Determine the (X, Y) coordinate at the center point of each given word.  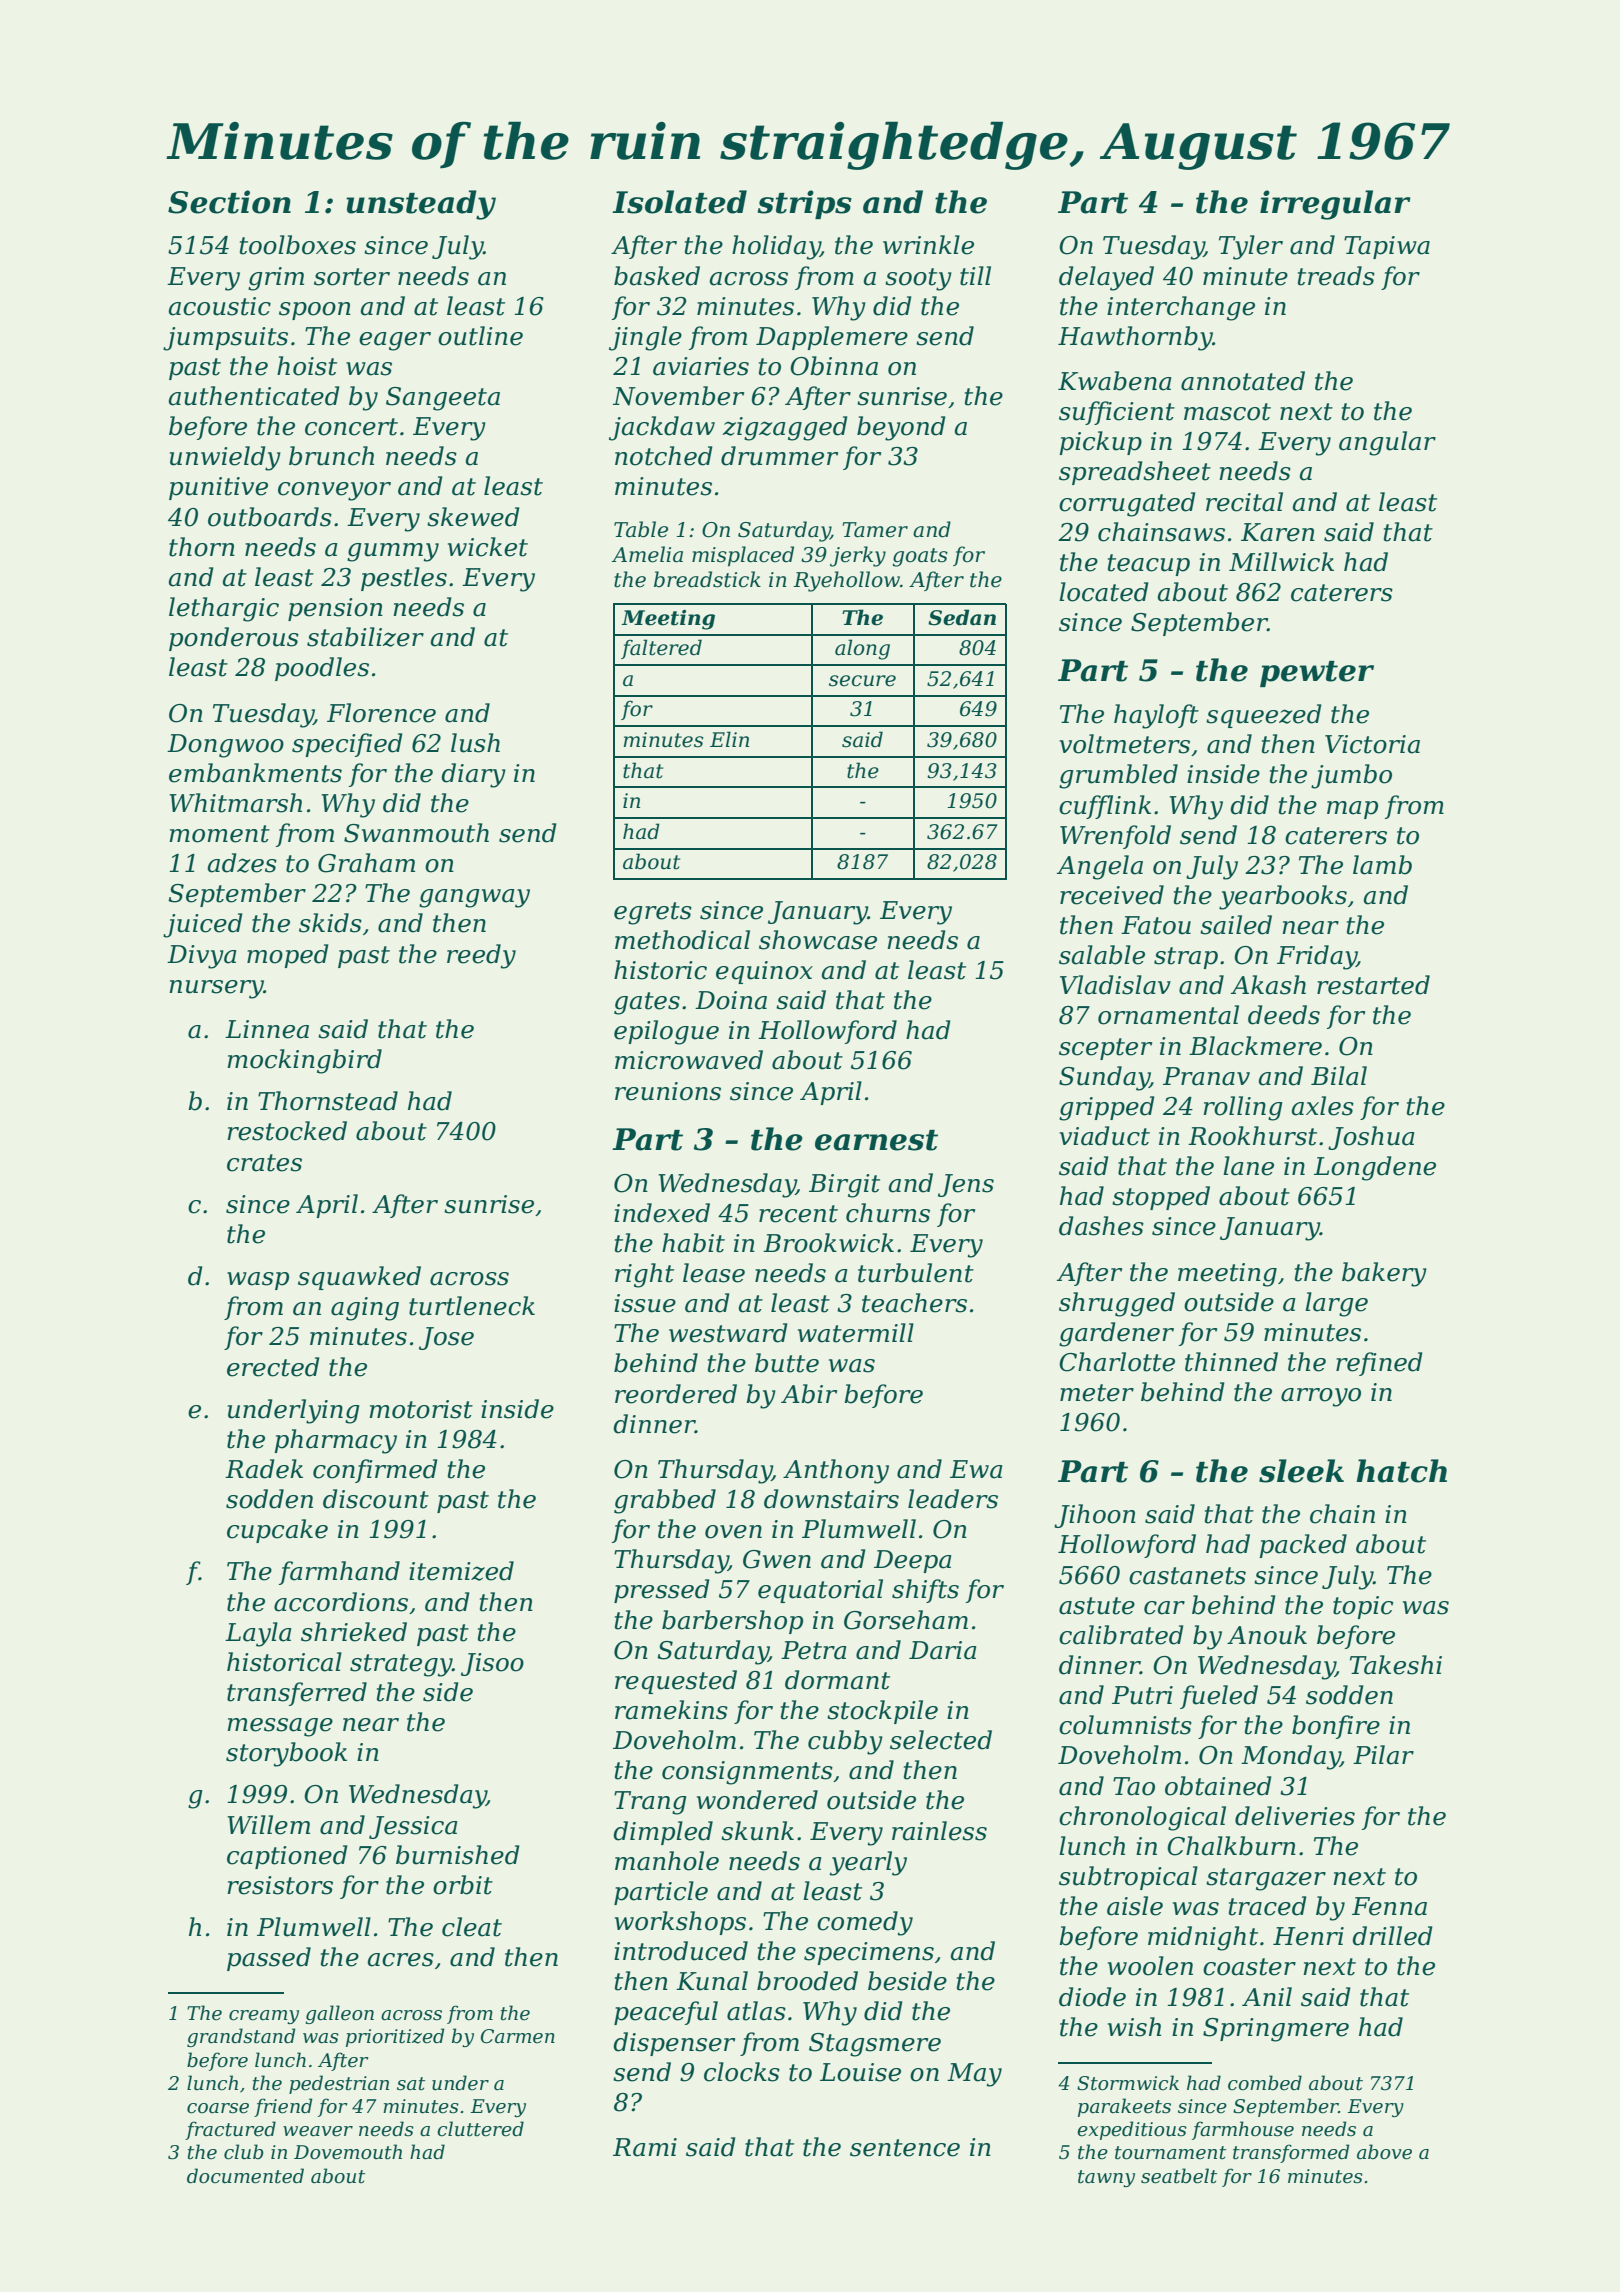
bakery (1384, 1274)
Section (229, 202)
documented (245, 2176)
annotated (1243, 381)
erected (273, 1367)
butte (787, 1363)
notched (664, 456)
